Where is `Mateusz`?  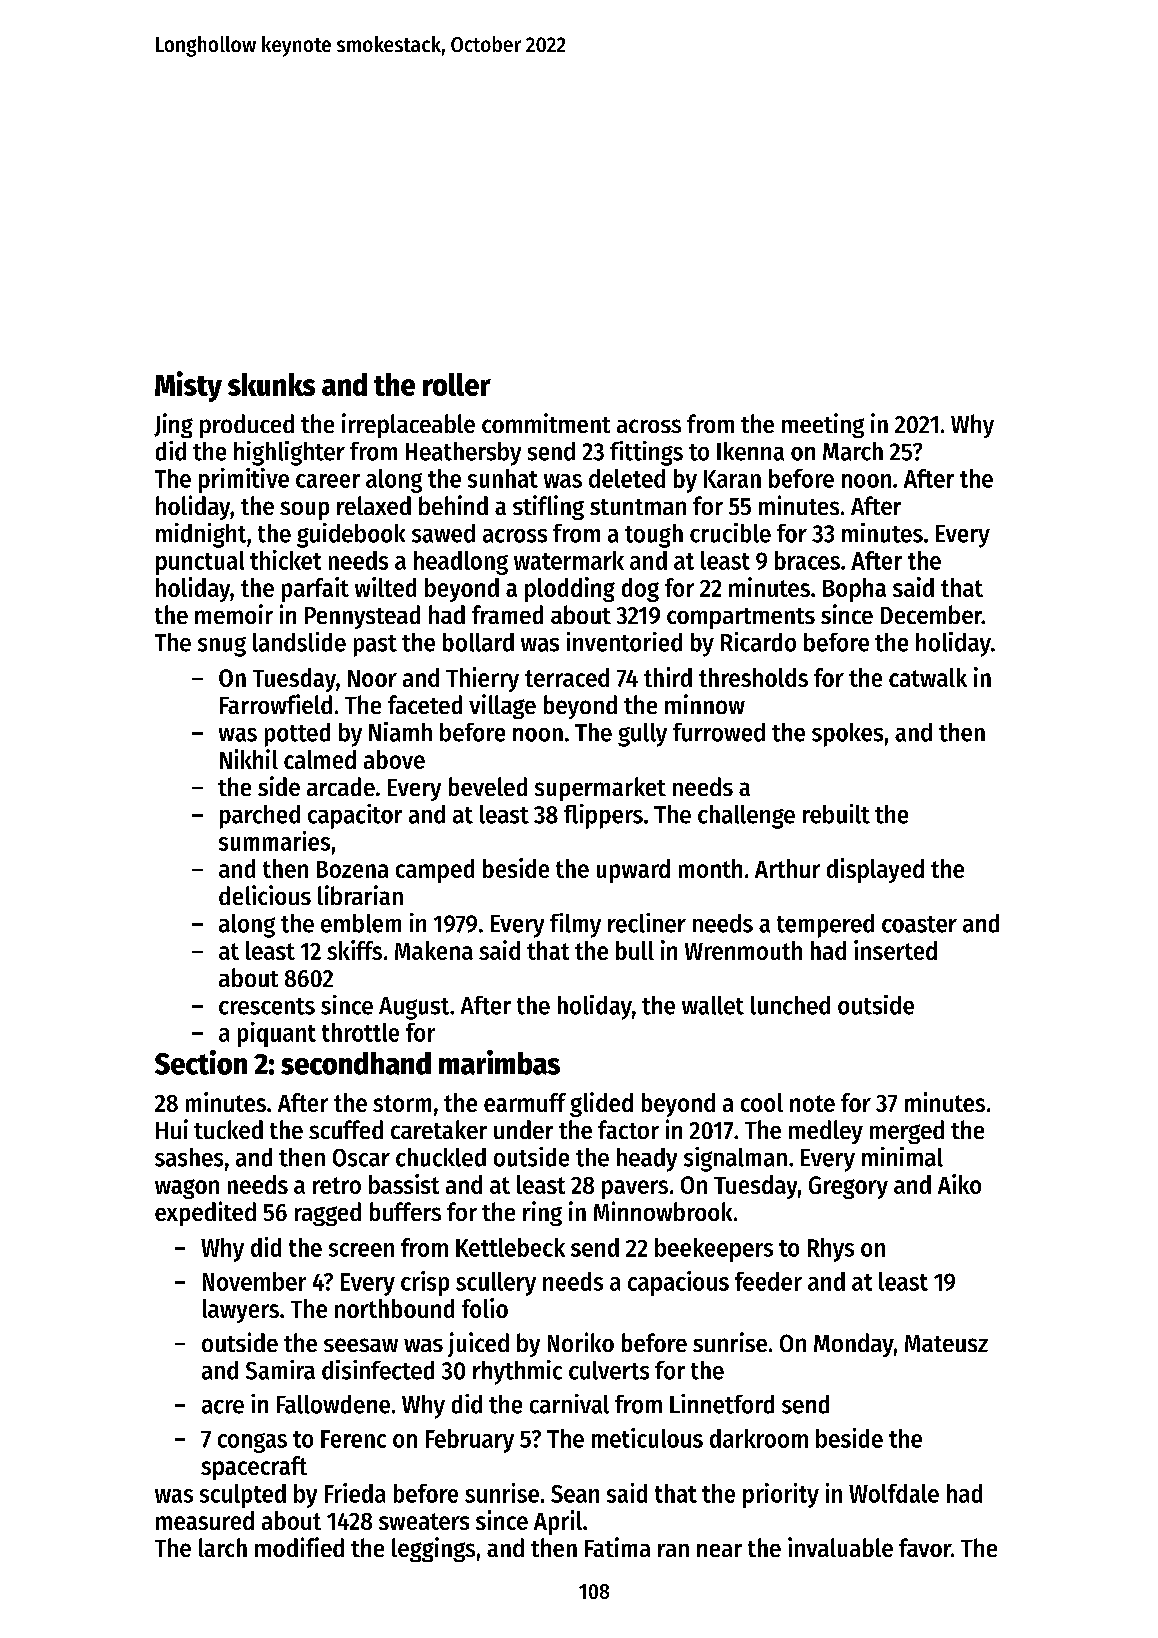 Mateusz is located at coordinates (946, 1343).
